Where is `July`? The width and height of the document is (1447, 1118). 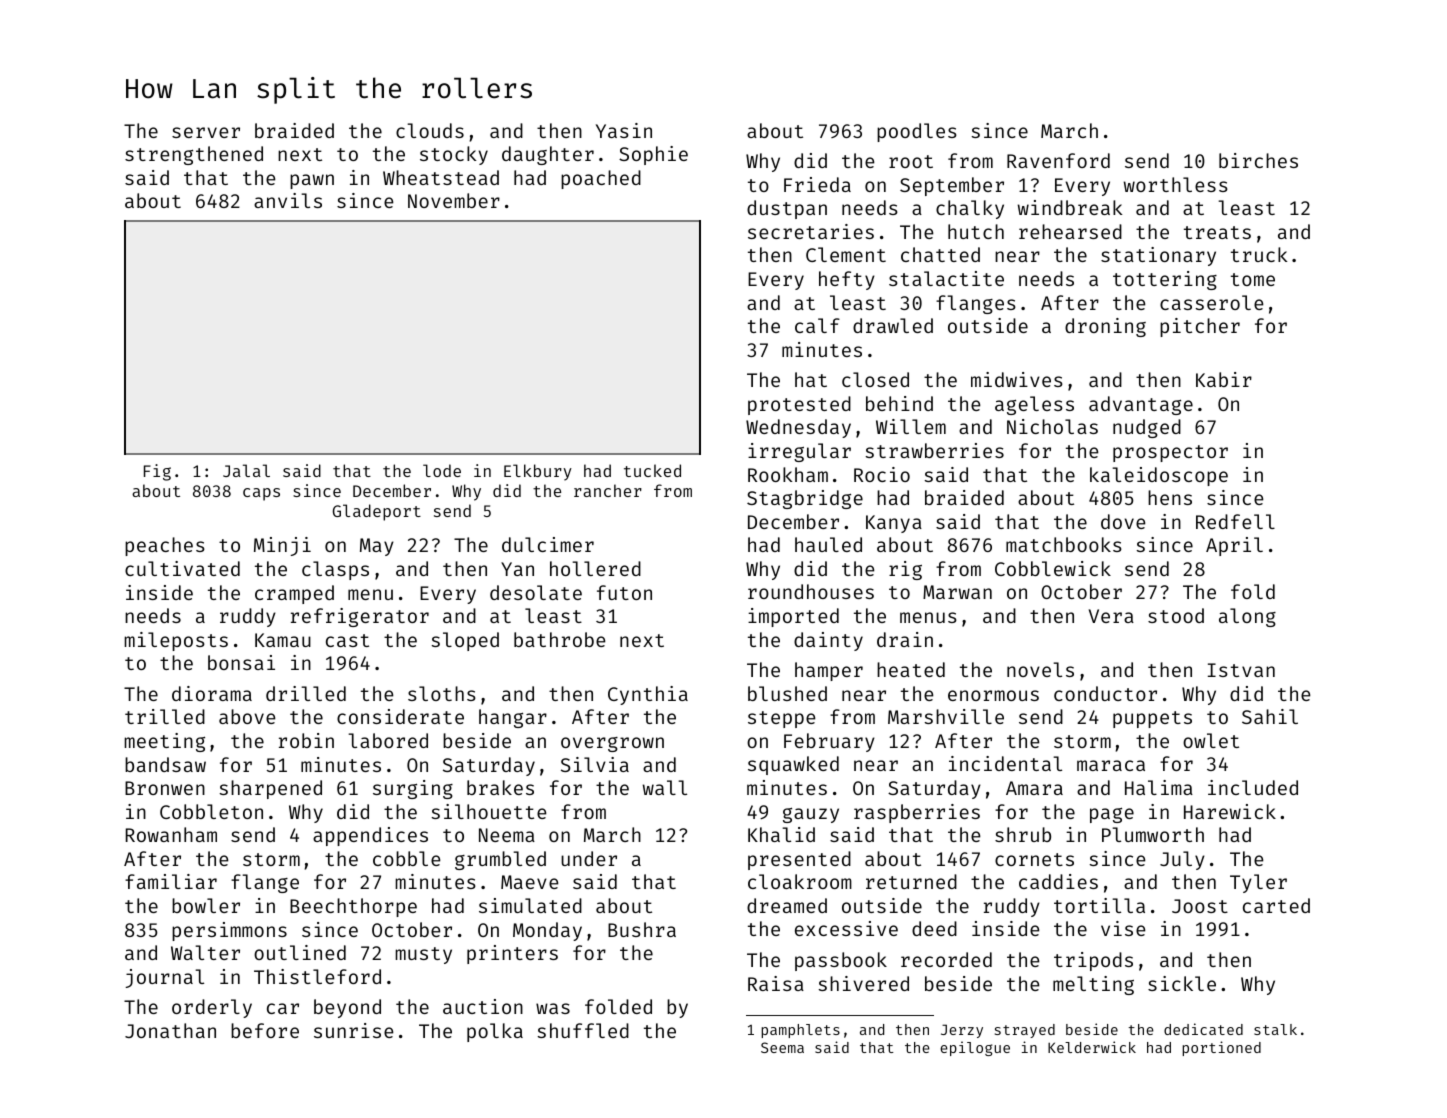 July is located at coordinates (1182, 860).
